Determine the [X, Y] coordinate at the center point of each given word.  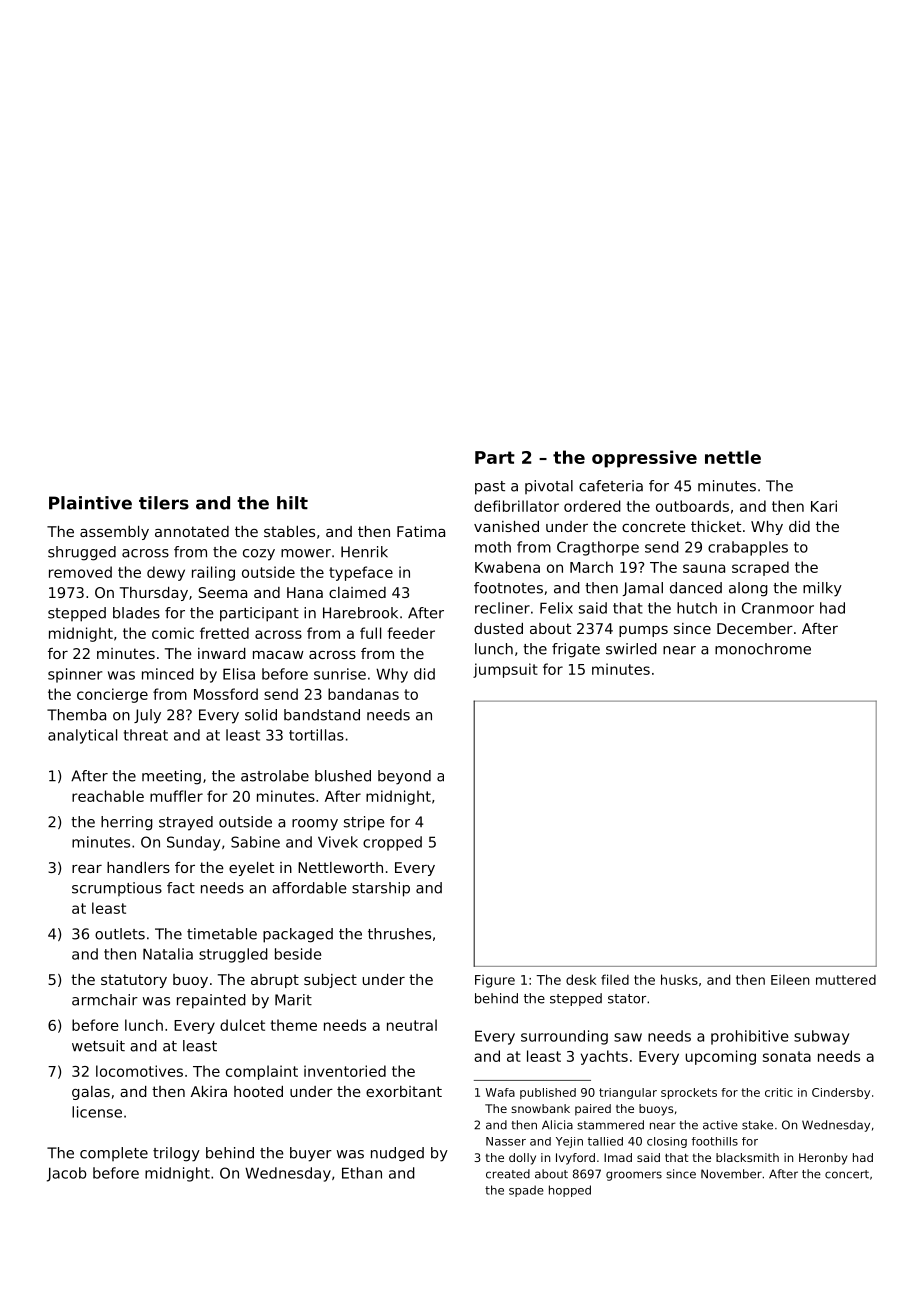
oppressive [644, 459]
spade [526, 1191]
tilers [164, 503]
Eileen [790, 979]
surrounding [564, 1037]
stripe [364, 823]
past [490, 488]
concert [847, 1174]
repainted [211, 1001]
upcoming [720, 1057]
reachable [108, 796]
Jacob [67, 1174]
